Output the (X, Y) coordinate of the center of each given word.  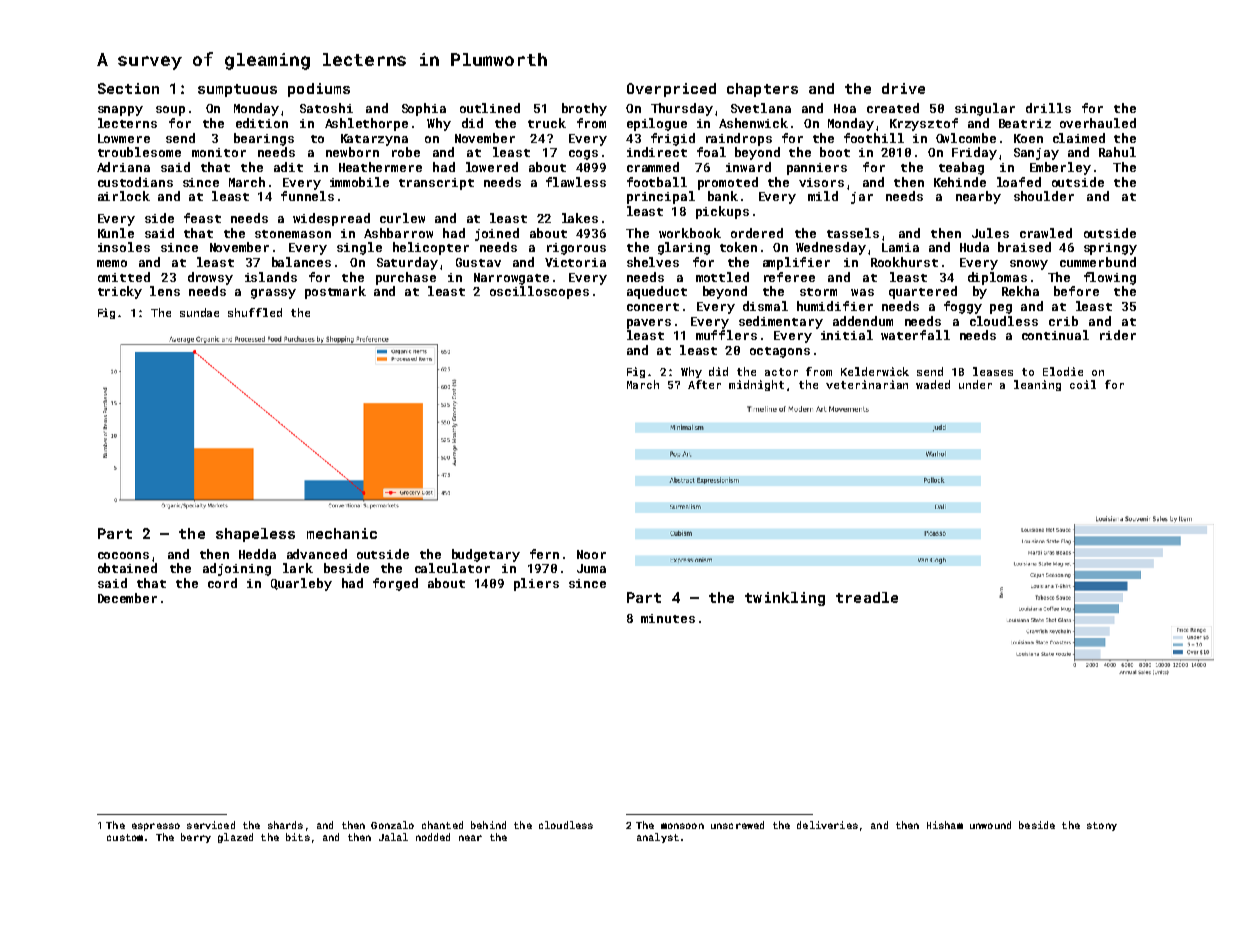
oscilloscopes (539, 292)
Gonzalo (392, 825)
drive (903, 88)
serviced (211, 825)
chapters (762, 90)
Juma (591, 568)
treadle (867, 597)
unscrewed (737, 825)
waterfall (915, 335)
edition (262, 123)
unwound (990, 825)
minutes (668, 618)
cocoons (123, 555)
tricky (120, 292)
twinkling (785, 599)
